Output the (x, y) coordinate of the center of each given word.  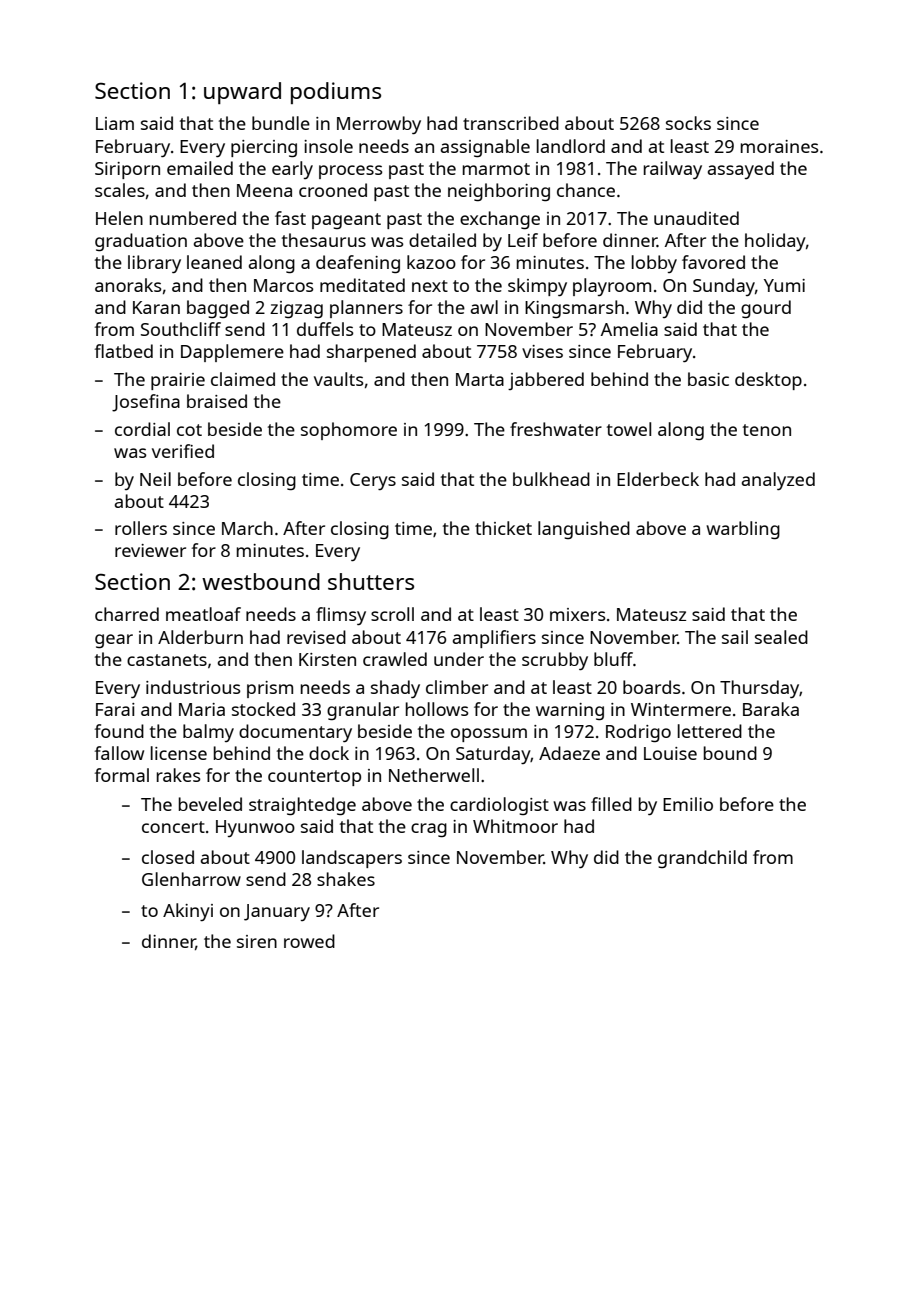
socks (688, 123)
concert (173, 827)
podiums (336, 93)
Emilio (688, 804)
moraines (779, 146)
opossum (489, 735)
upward (242, 93)
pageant (346, 221)
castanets (167, 660)
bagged (218, 309)
